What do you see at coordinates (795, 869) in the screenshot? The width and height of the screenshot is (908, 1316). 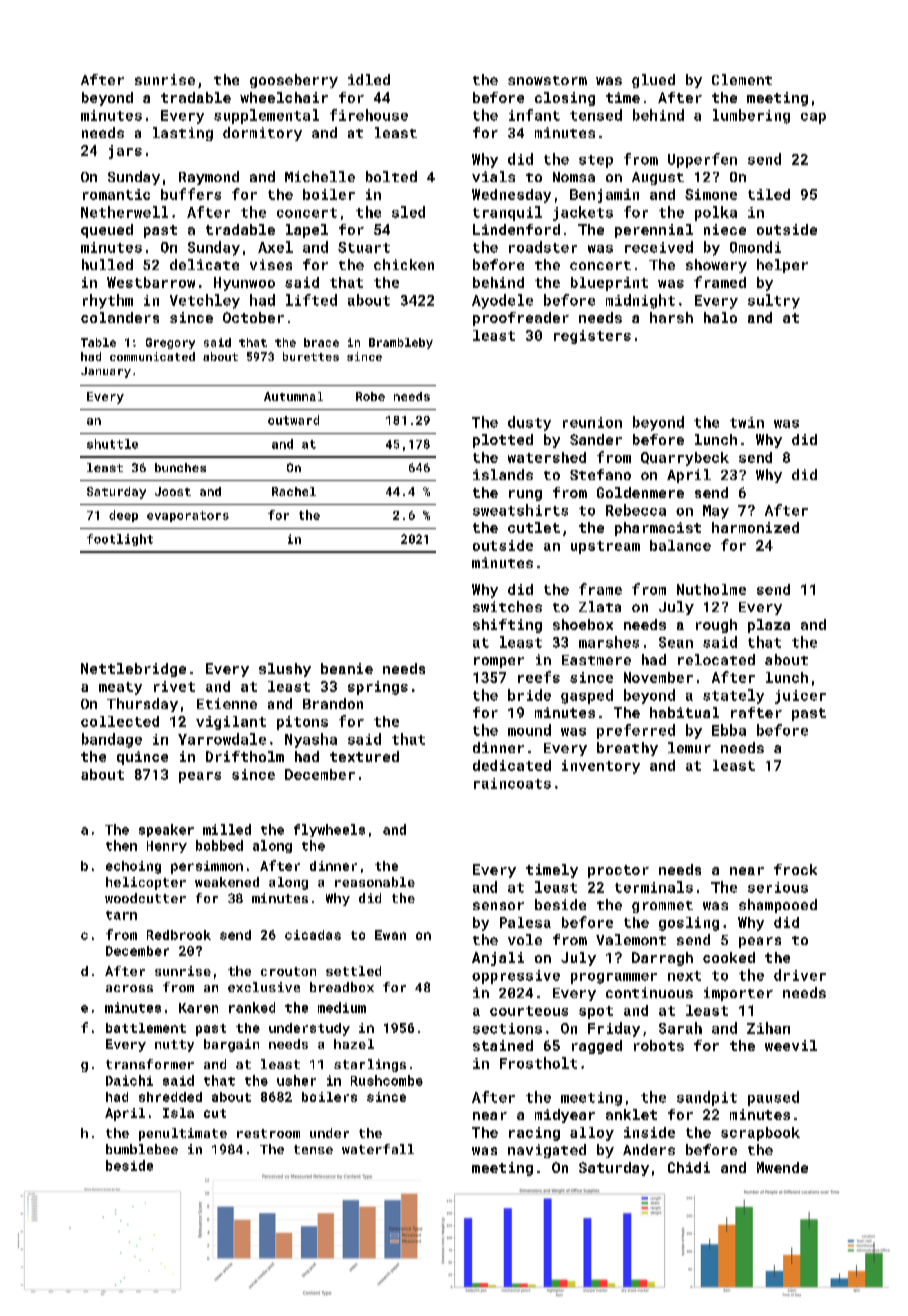 I see `frock` at bounding box center [795, 869].
